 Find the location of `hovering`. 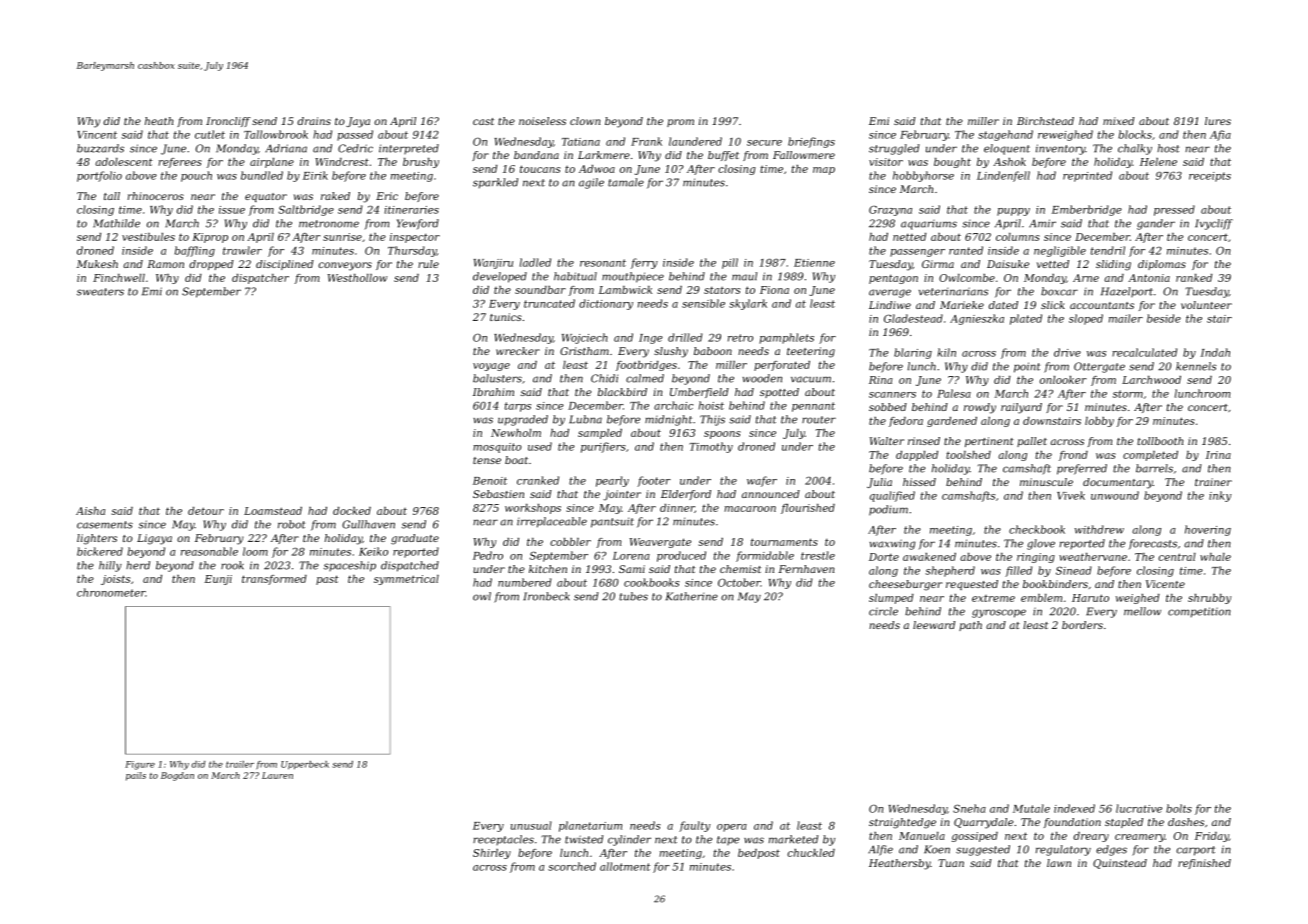

hovering is located at coordinates (1208, 530).
